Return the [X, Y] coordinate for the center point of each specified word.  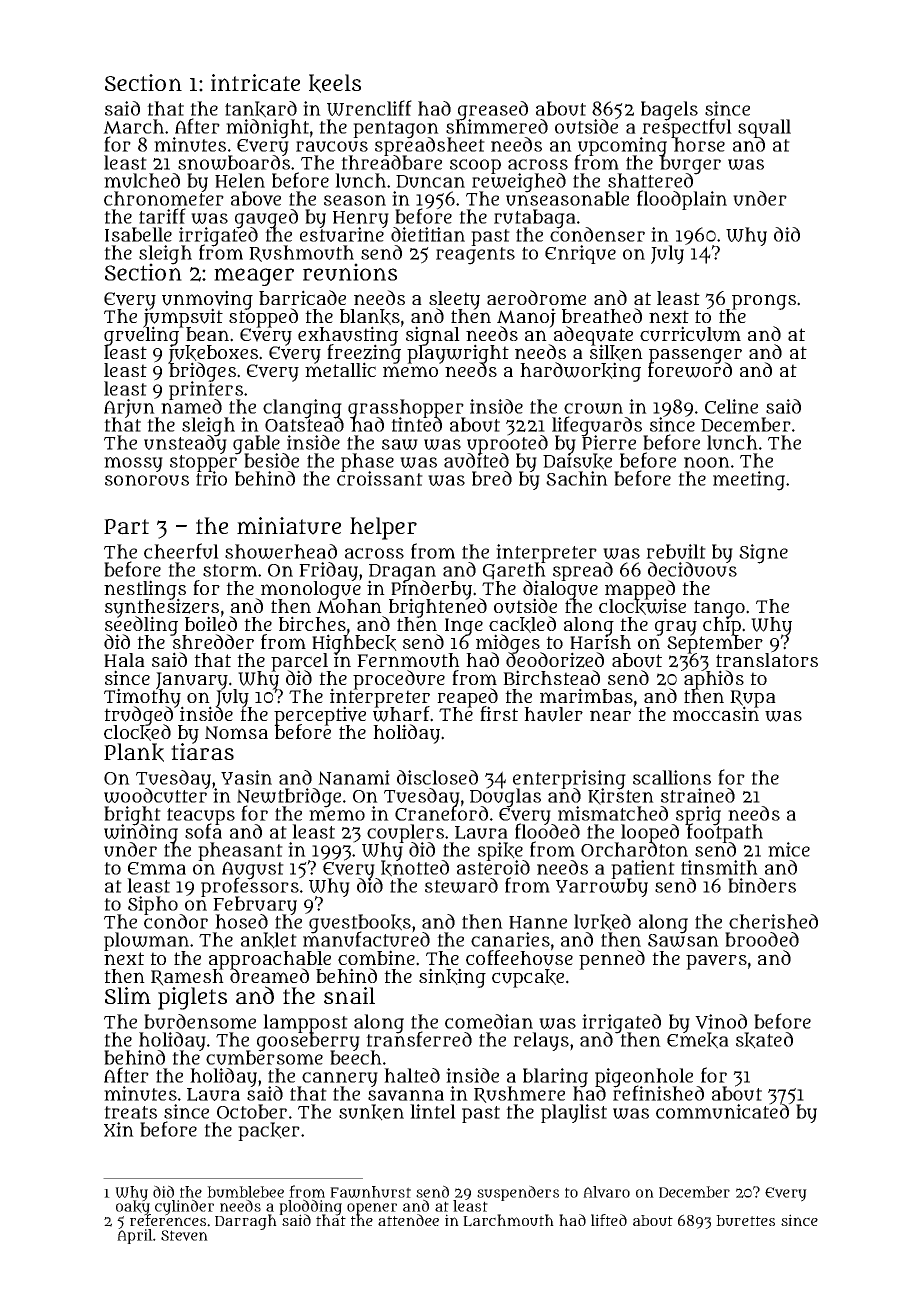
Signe [763, 554]
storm [230, 570]
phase [367, 462]
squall [764, 128]
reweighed [519, 183]
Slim [128, 995]
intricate [255, 83]
